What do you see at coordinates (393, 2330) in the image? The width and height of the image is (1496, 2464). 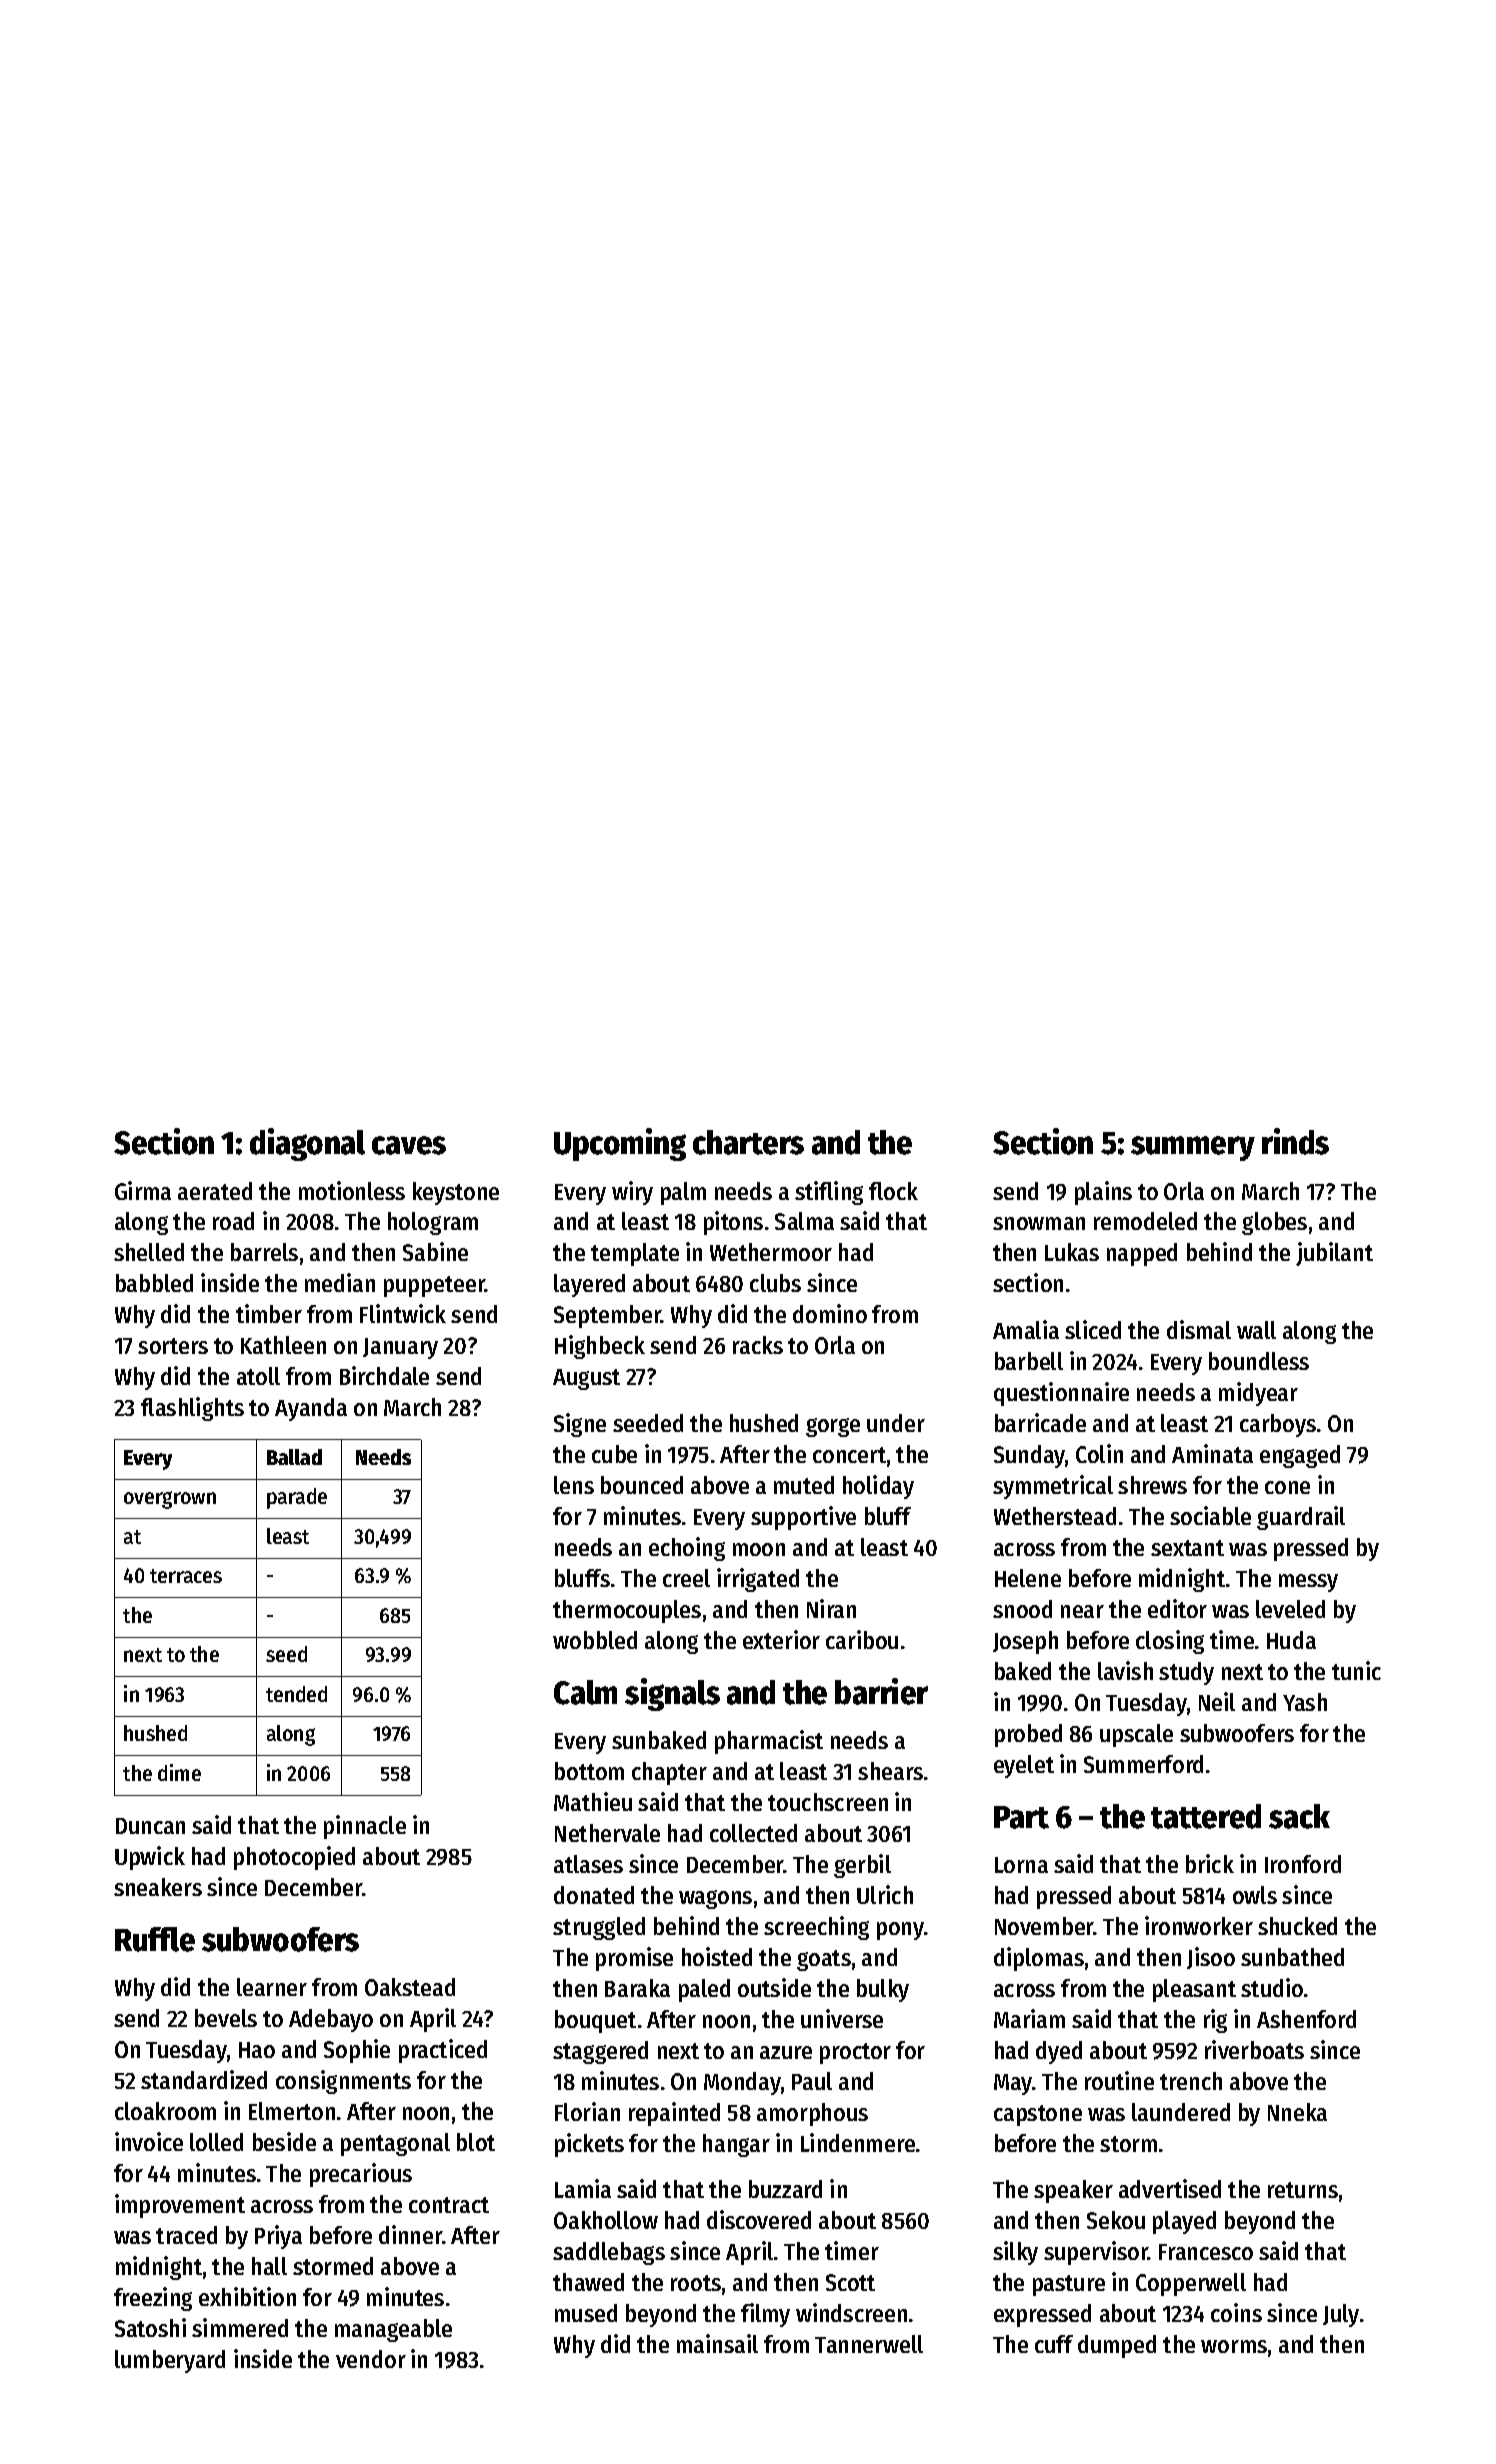 I see `manageable` at bounding box center [393, 2330].
